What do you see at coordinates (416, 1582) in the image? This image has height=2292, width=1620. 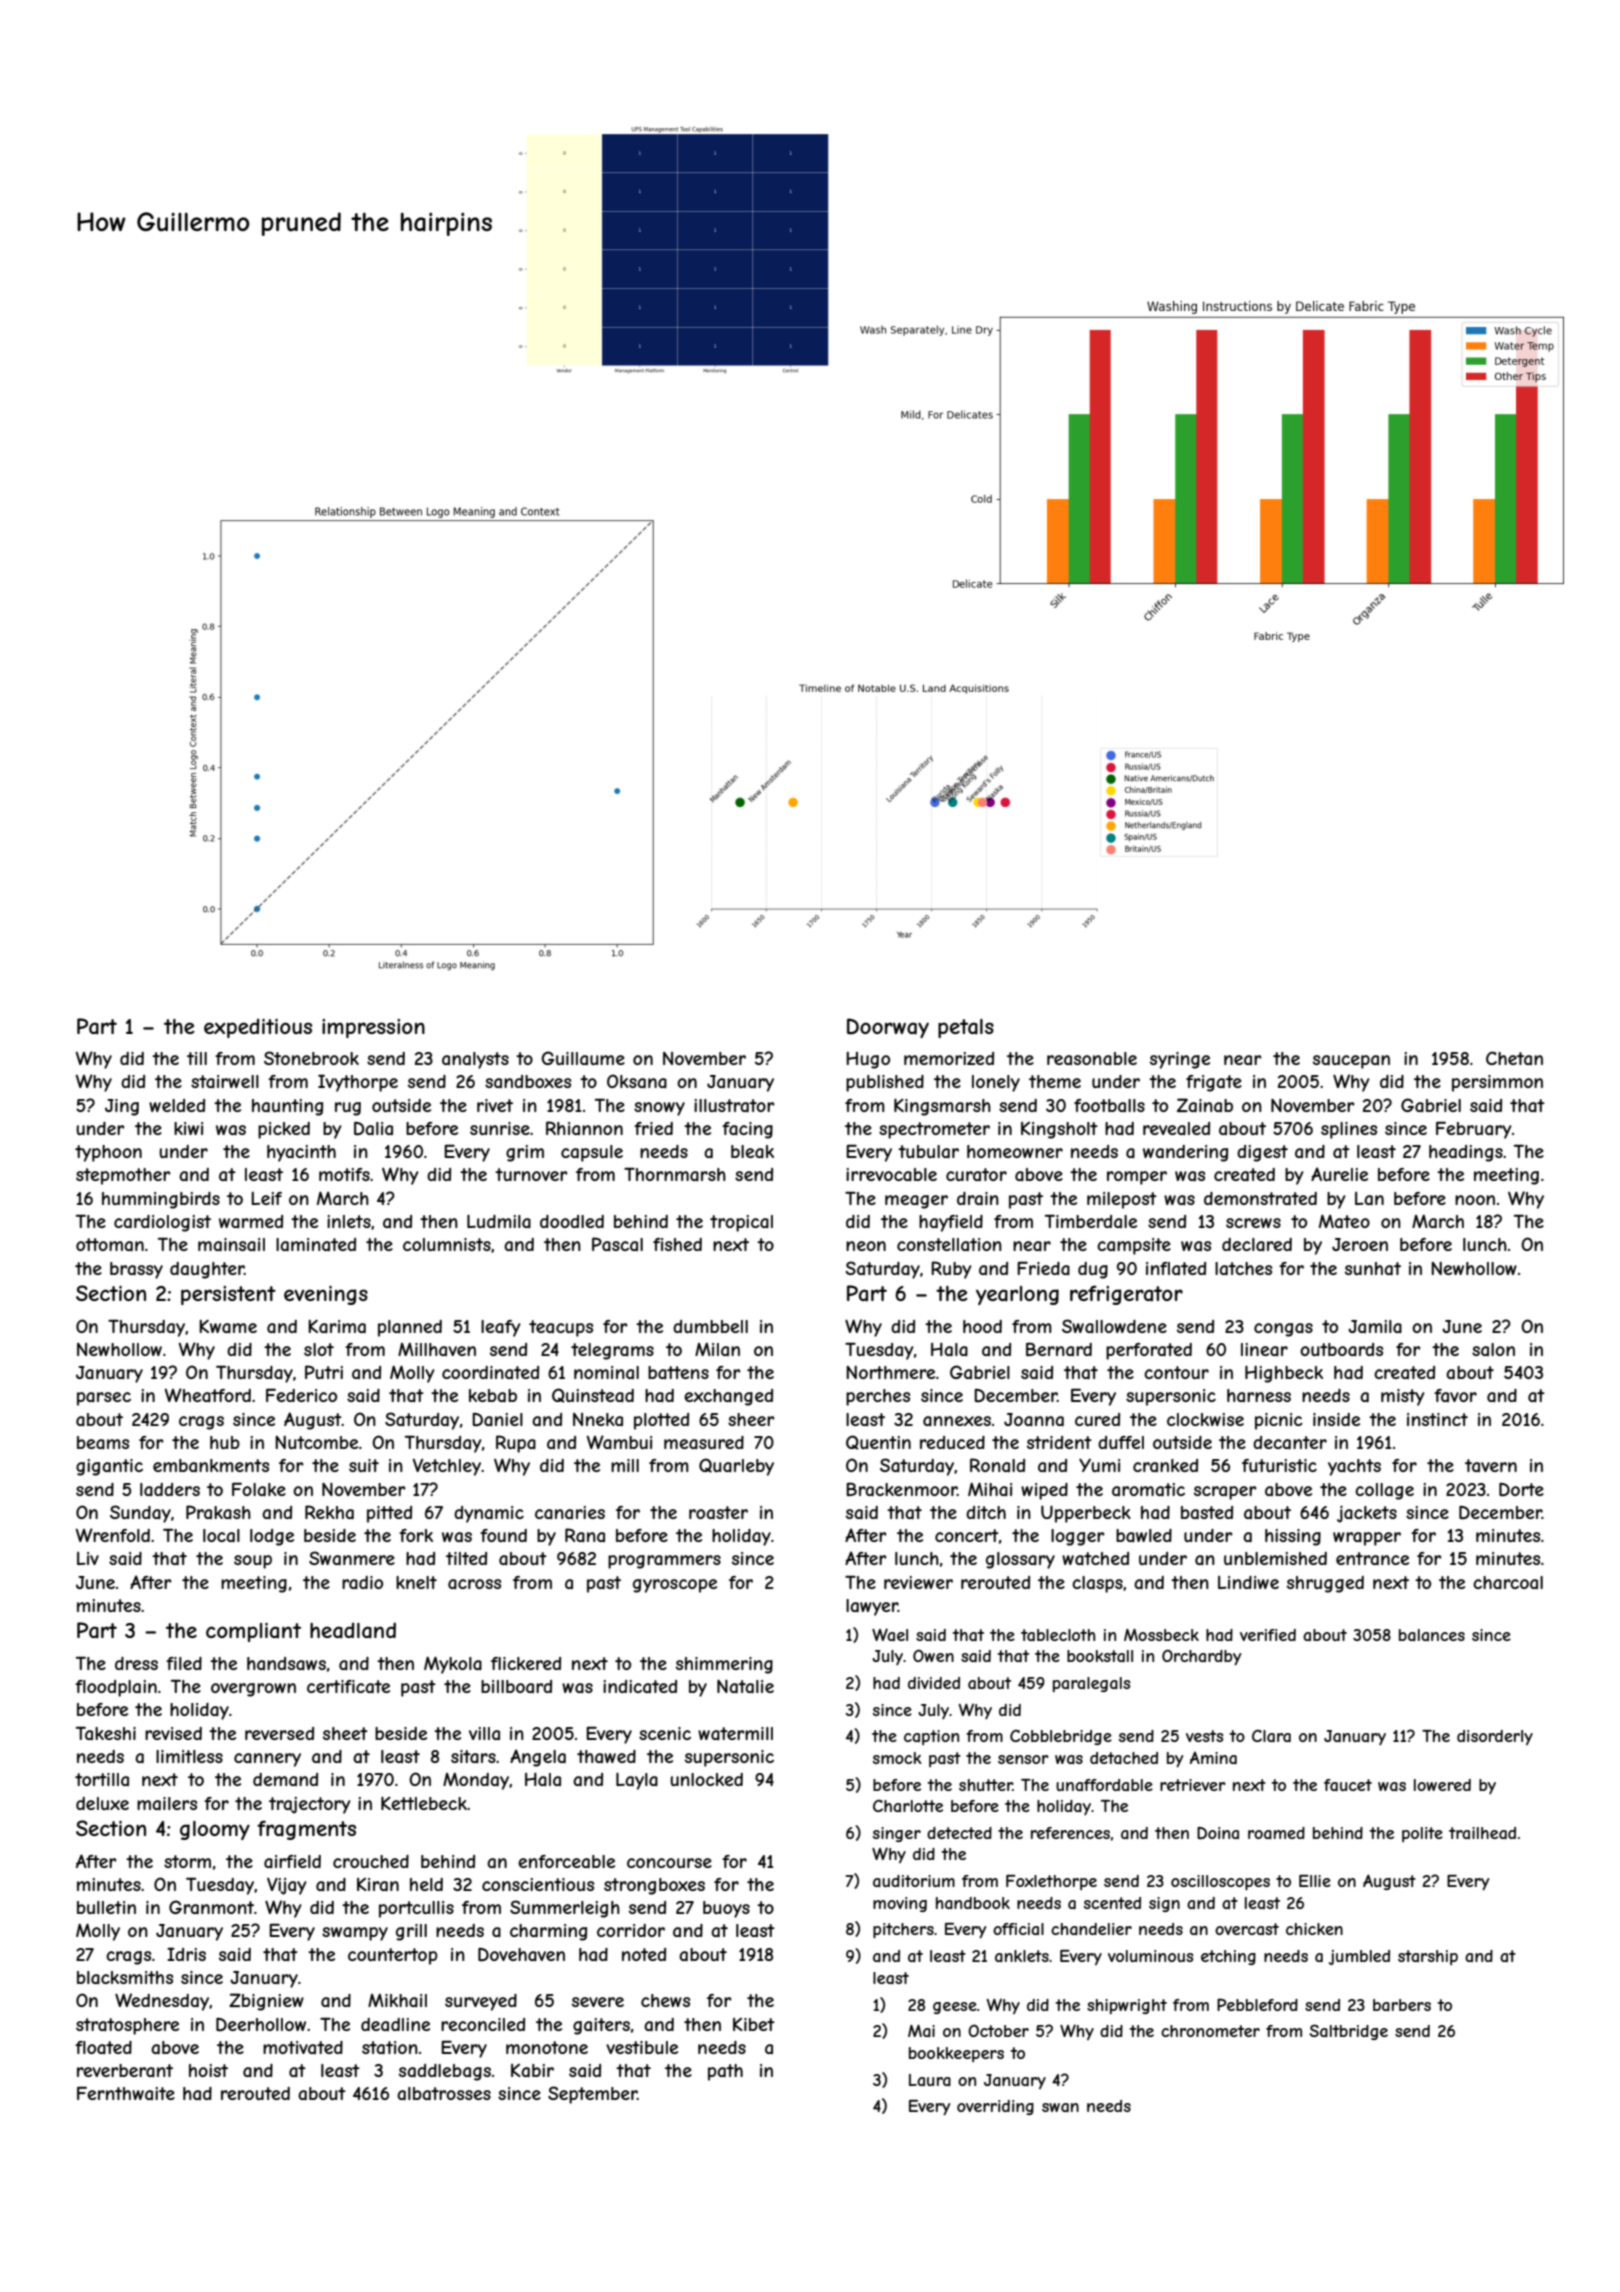 I see `knelt` at bounding box center [416, 1582].
